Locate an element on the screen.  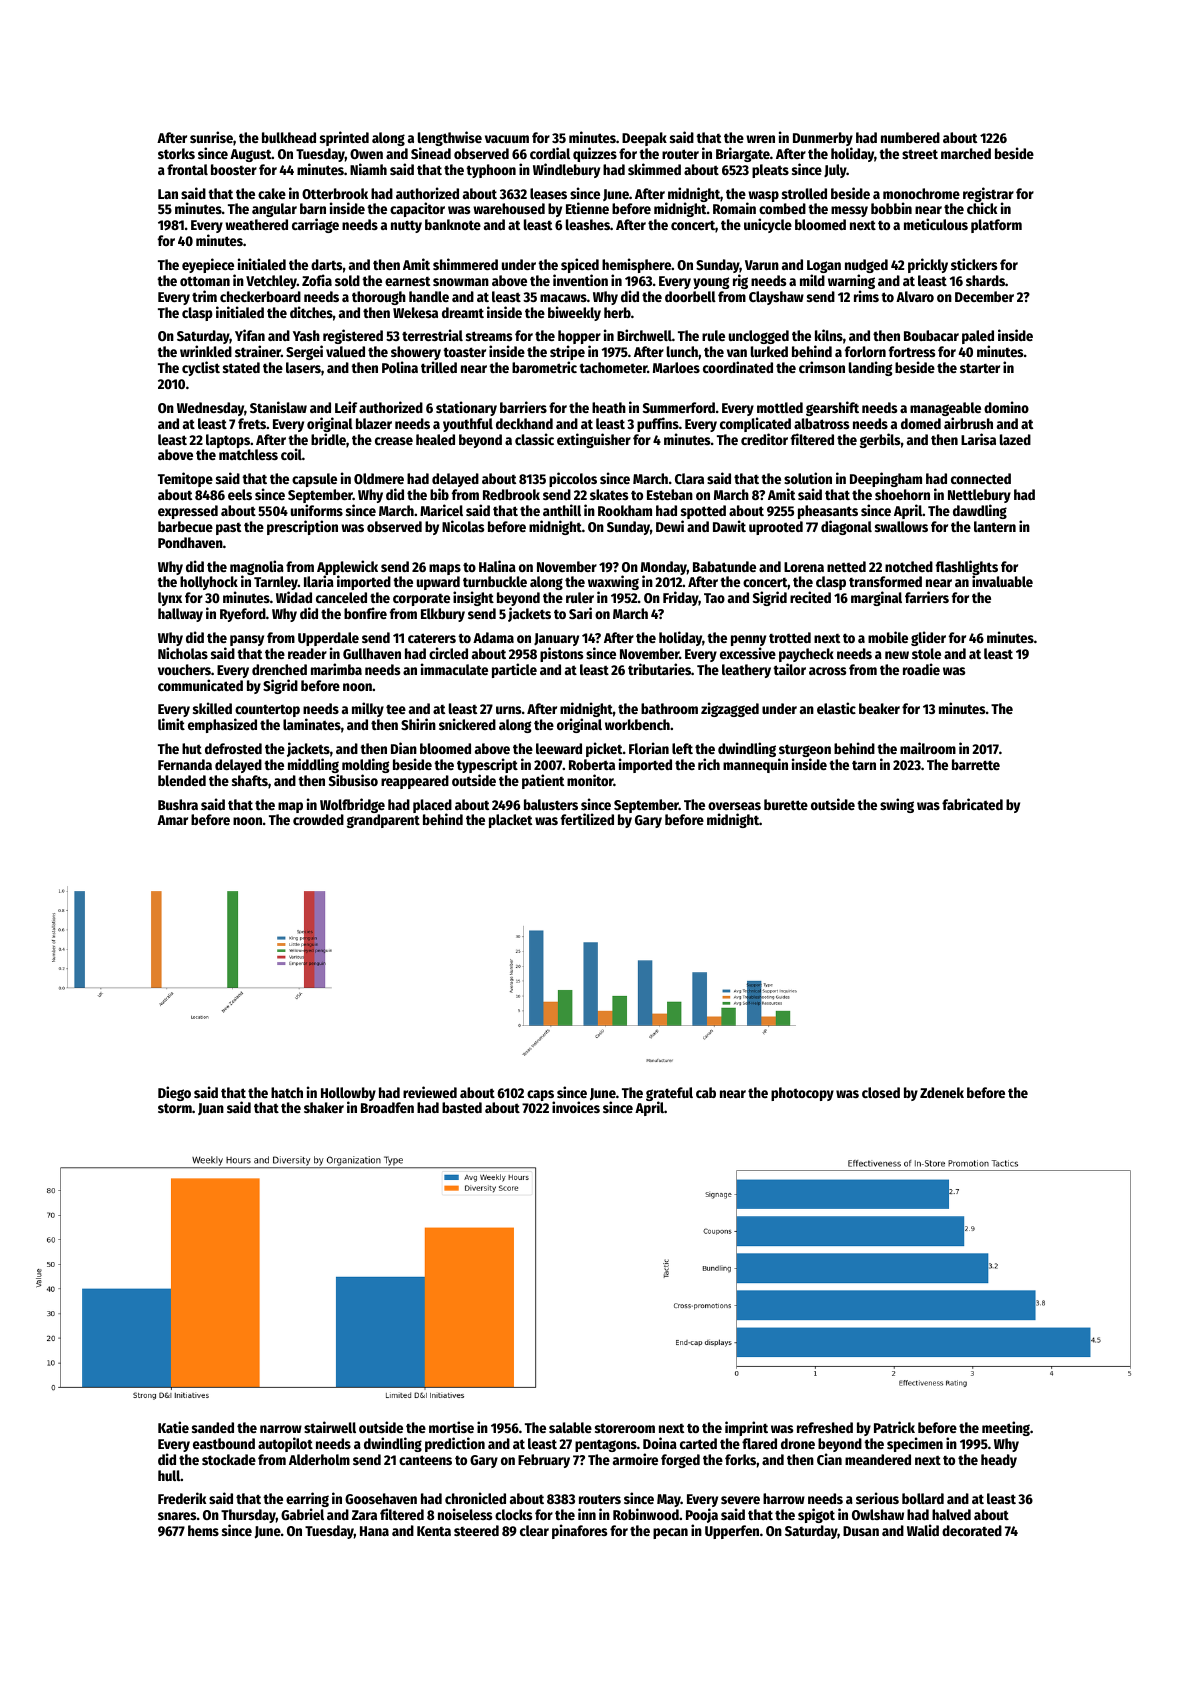
storm is located at coordinates (175, 1108).
